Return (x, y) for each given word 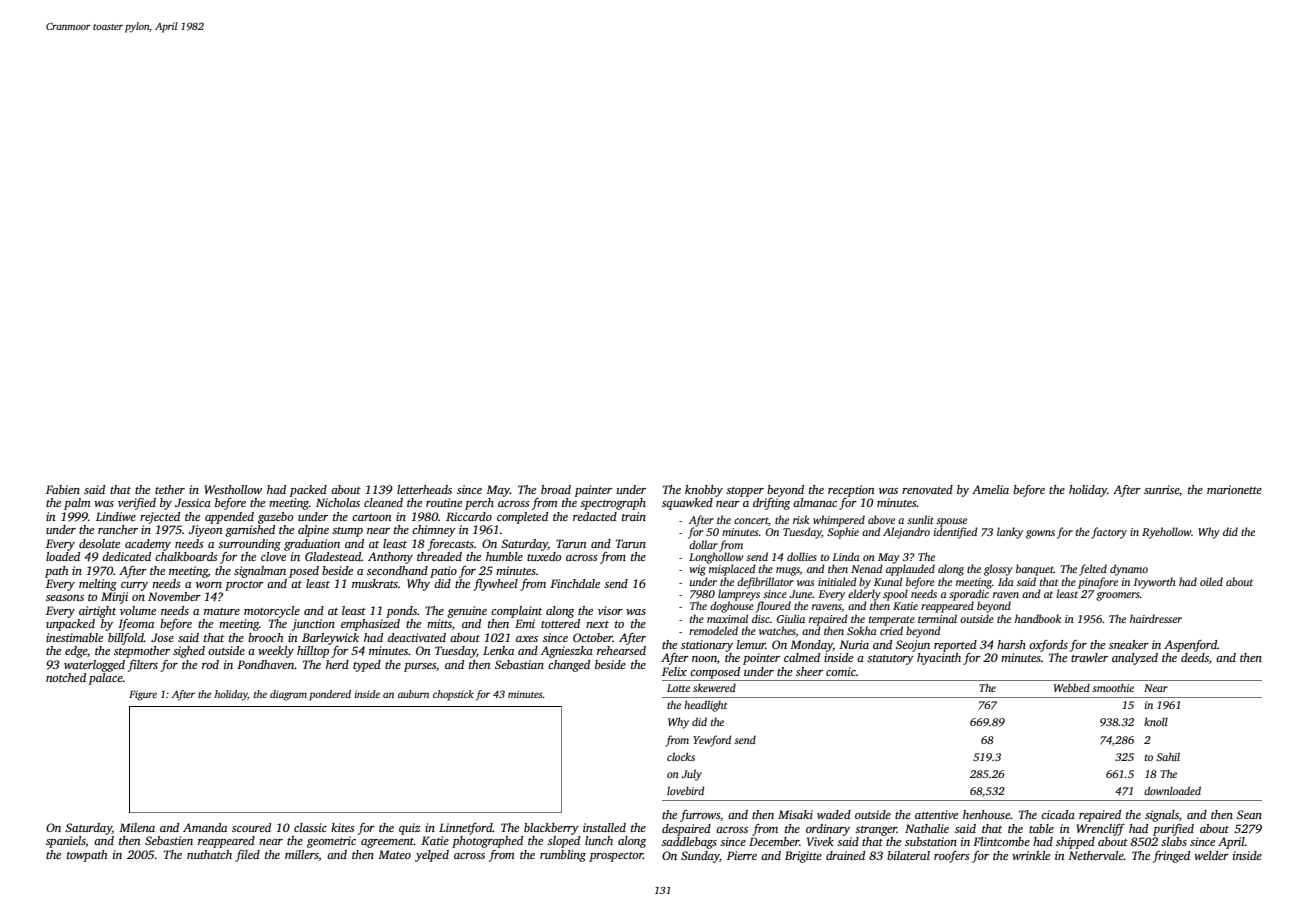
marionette (1234, 489)
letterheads (424, 489)
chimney (434, 531)
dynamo (1129, 570)
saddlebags (689, 843)
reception (851, 491)
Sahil (1168, 756)
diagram (288, 695)
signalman (260, 572)
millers (302, 854)
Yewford (712, 741)
